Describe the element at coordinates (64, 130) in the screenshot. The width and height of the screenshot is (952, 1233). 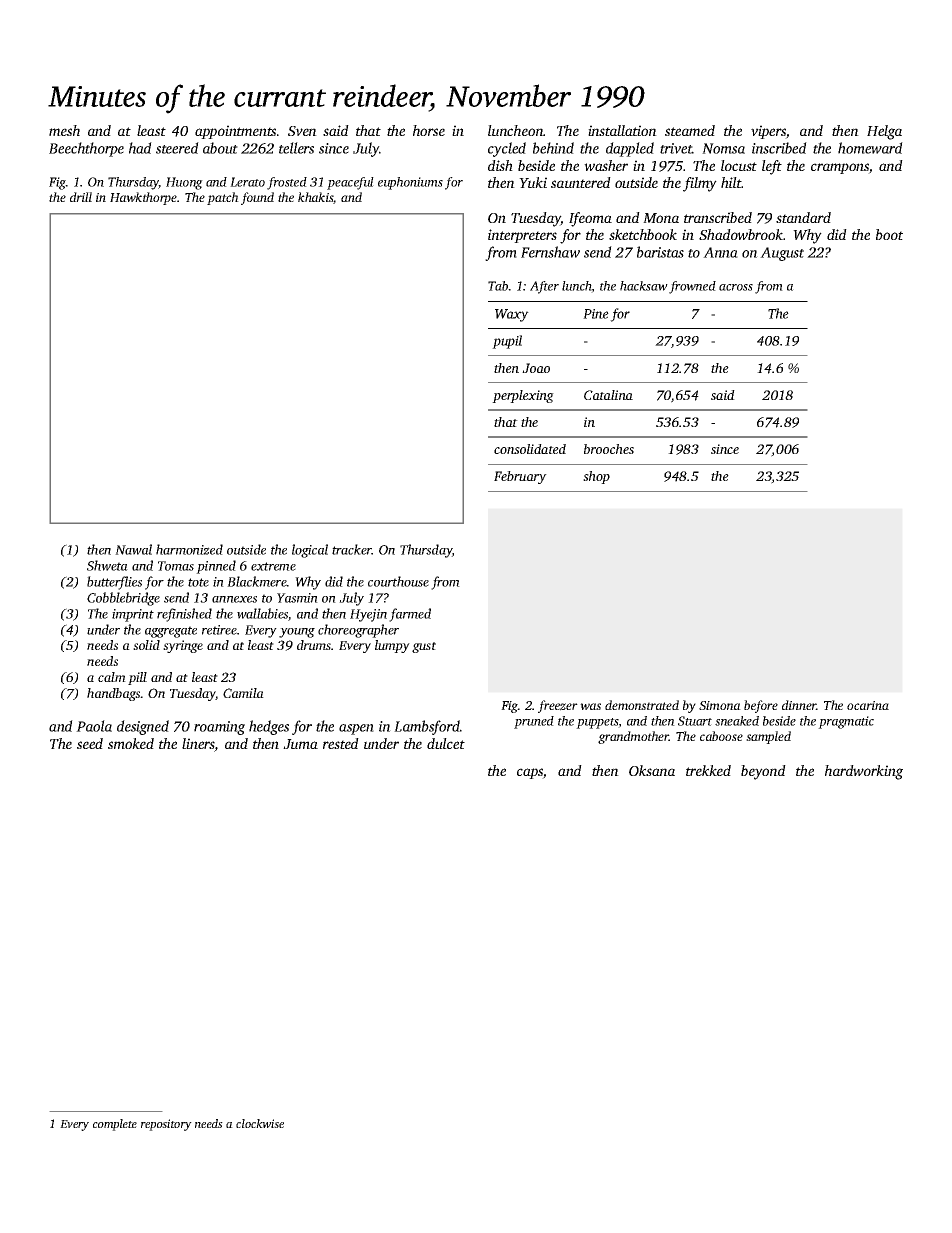
I see `mesh` at that location.
